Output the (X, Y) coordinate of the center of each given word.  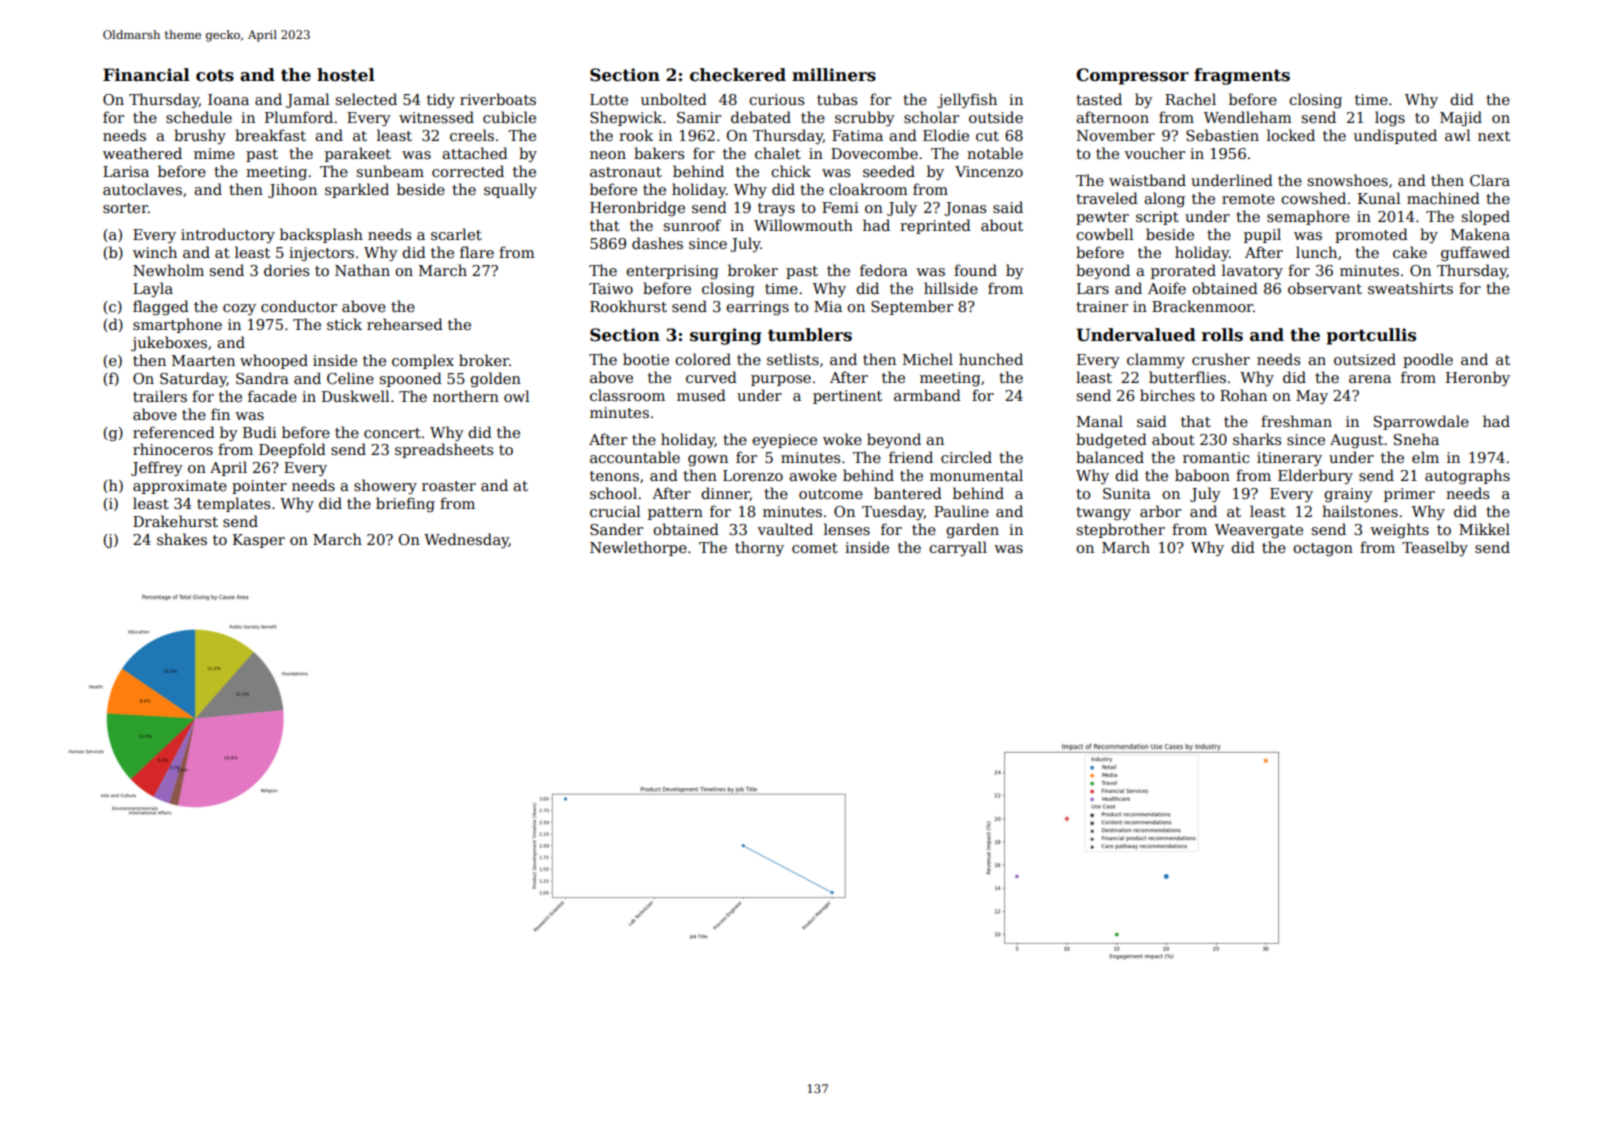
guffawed (1475, 254)
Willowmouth (803, 225)
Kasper (259, 541)
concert (392, 433)
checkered (738, 75)
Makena (1480, 234)
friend (911, 457)
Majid (1461, 118)
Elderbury (1315, 476)
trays (776, 209)
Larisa (126, 171)
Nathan (362, 270)
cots (215, 75)
